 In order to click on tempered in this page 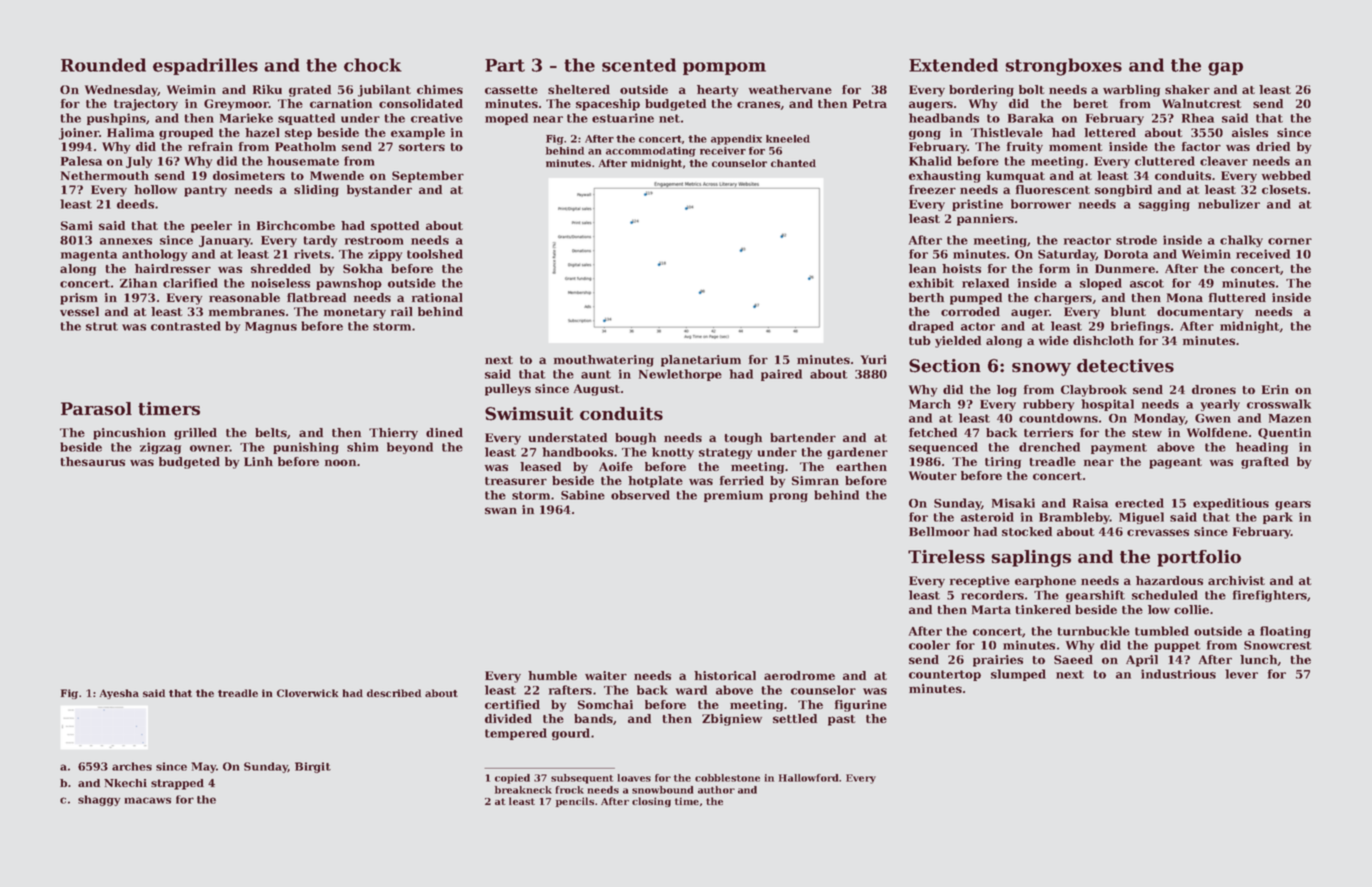, I will do `click(516, 734)`.
